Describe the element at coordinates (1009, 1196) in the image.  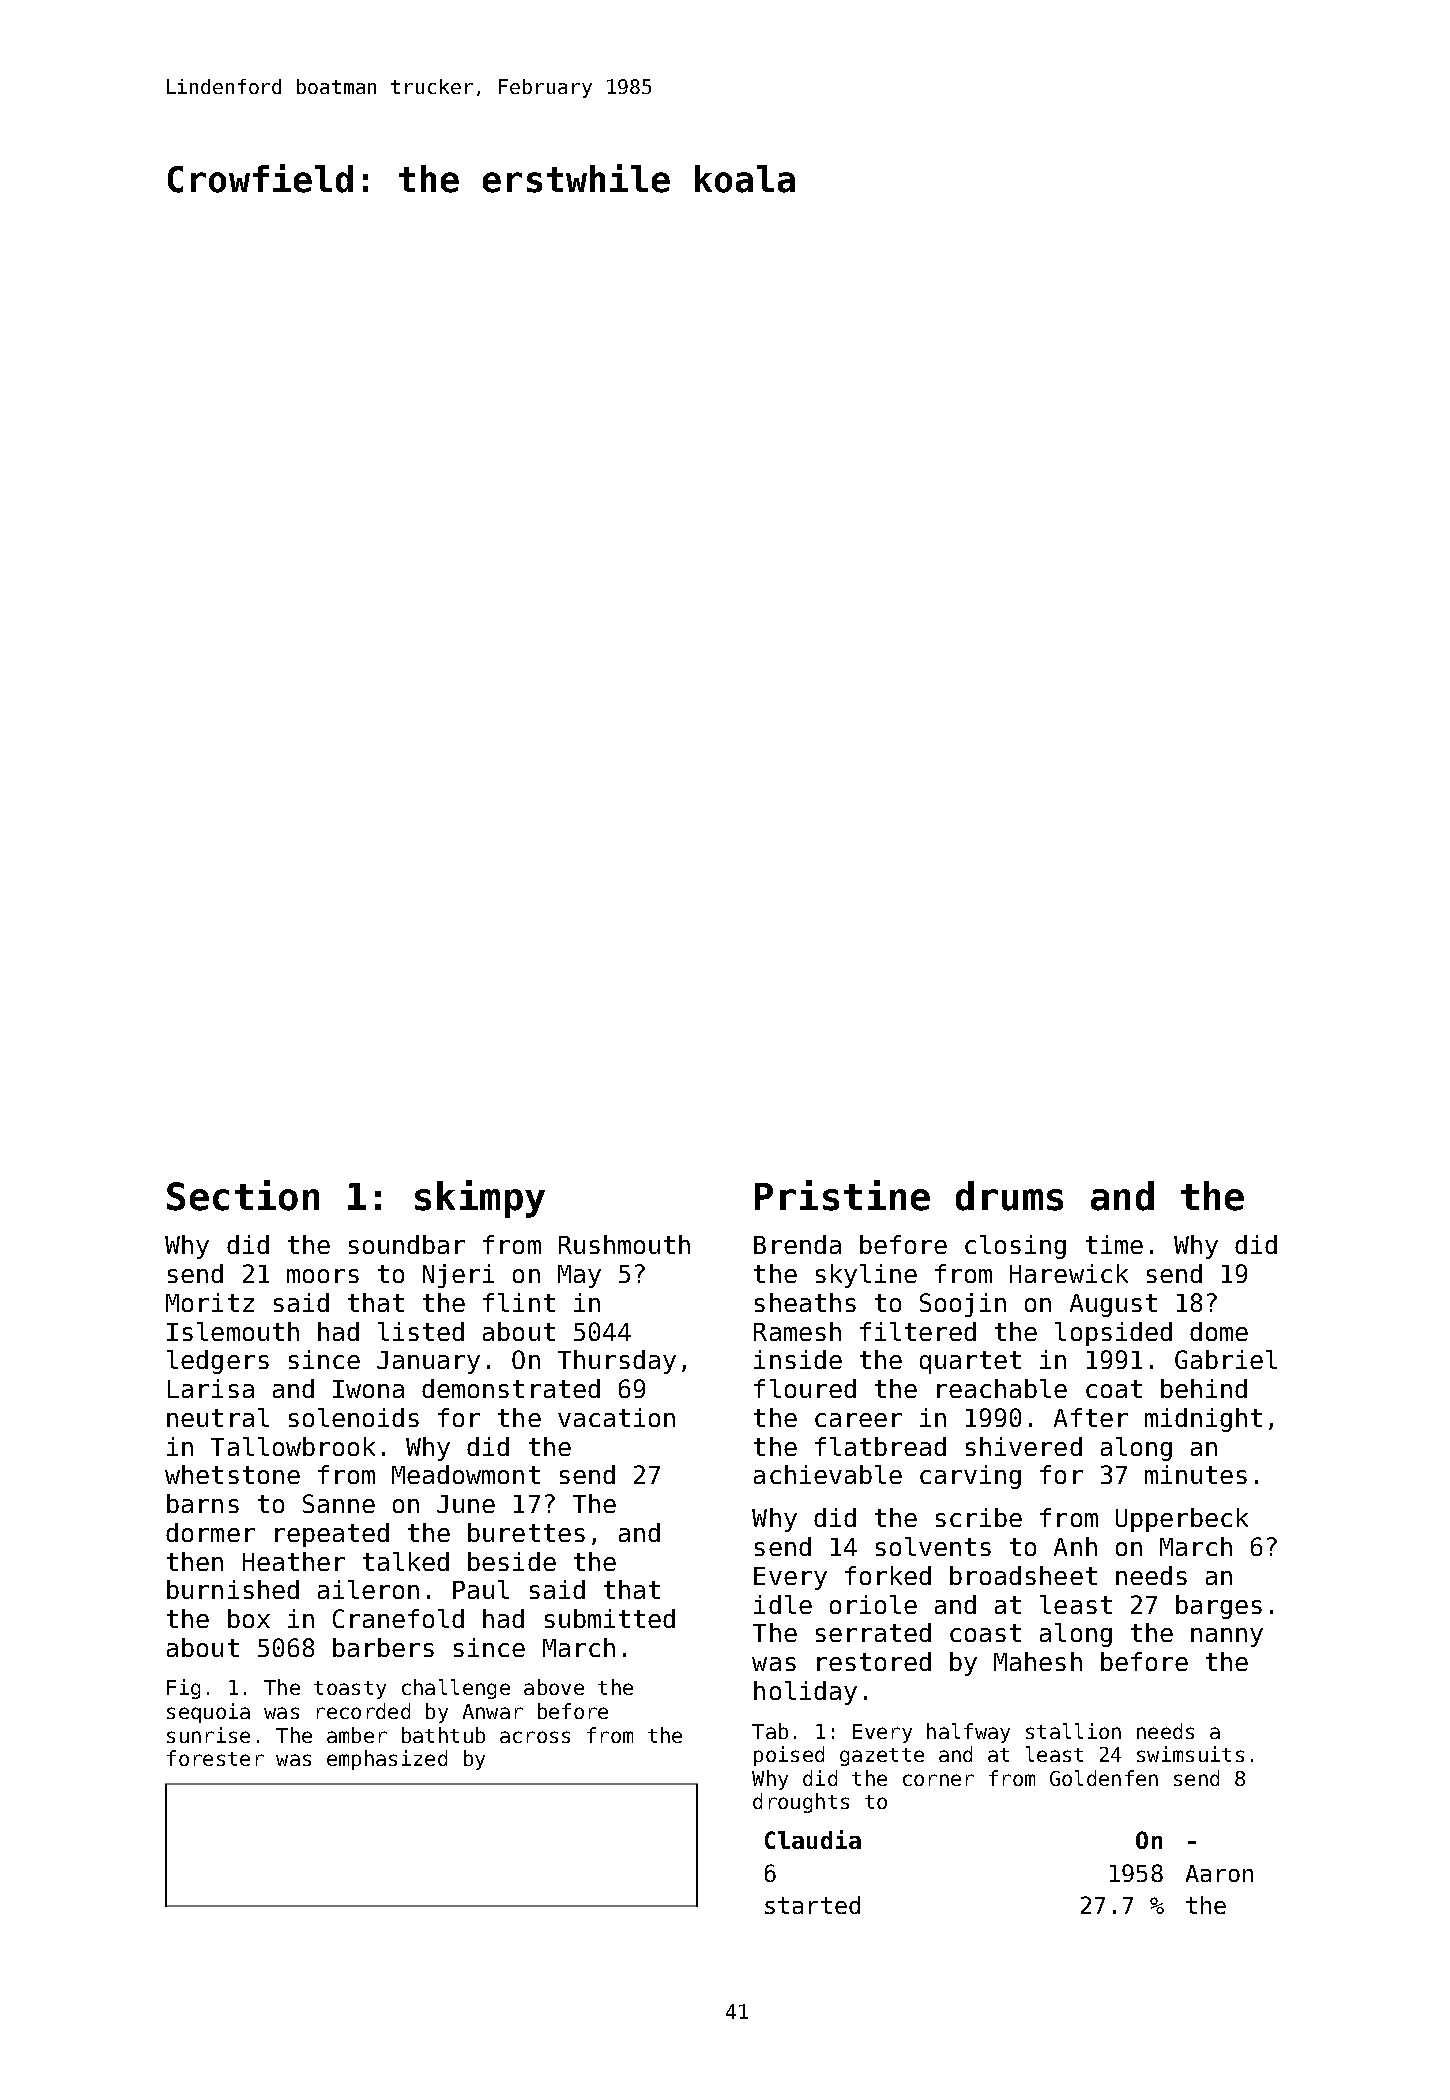
I see `drums` at that location.
